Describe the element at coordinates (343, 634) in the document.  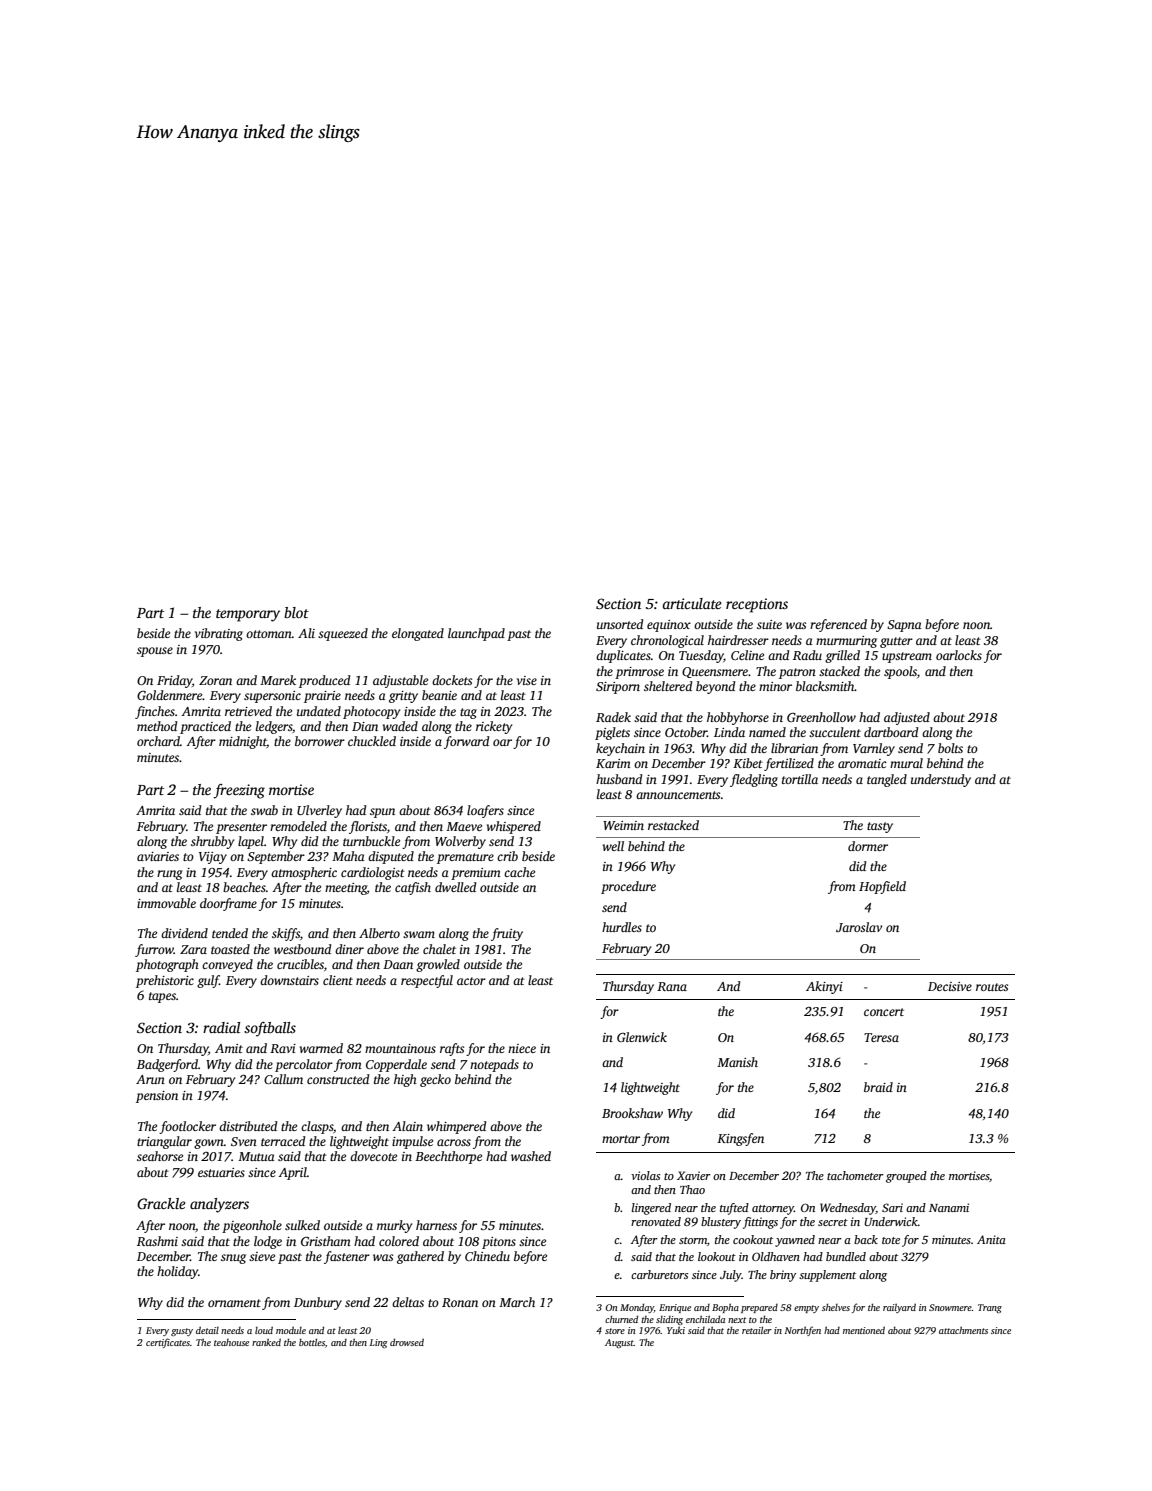
I see `squeezed` at that location.
